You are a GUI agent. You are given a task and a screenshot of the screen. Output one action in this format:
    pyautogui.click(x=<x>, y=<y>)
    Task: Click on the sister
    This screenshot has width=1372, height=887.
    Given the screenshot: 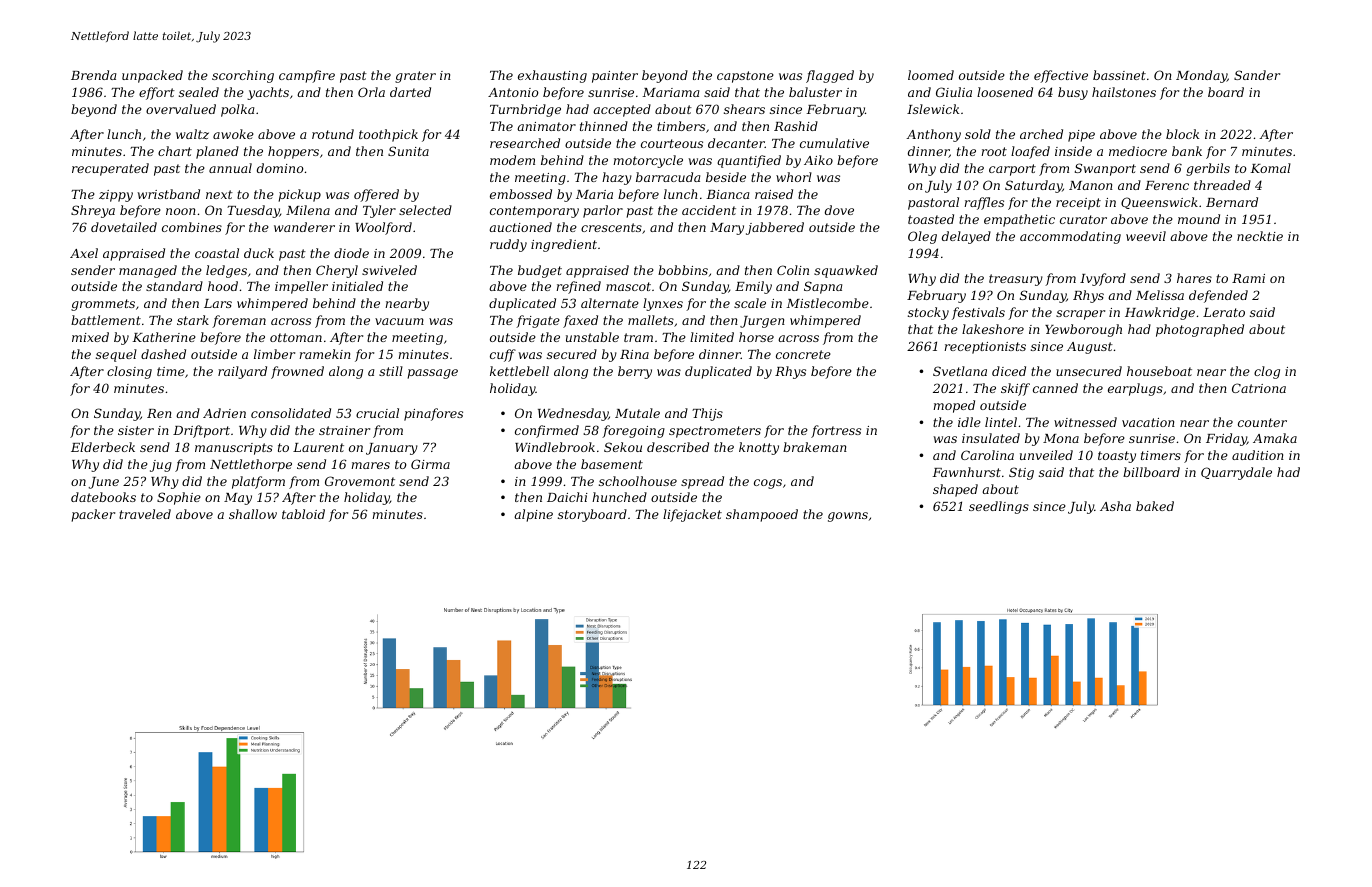 What is the action you would take?
    pyautogui.click(x=136, y=430)
